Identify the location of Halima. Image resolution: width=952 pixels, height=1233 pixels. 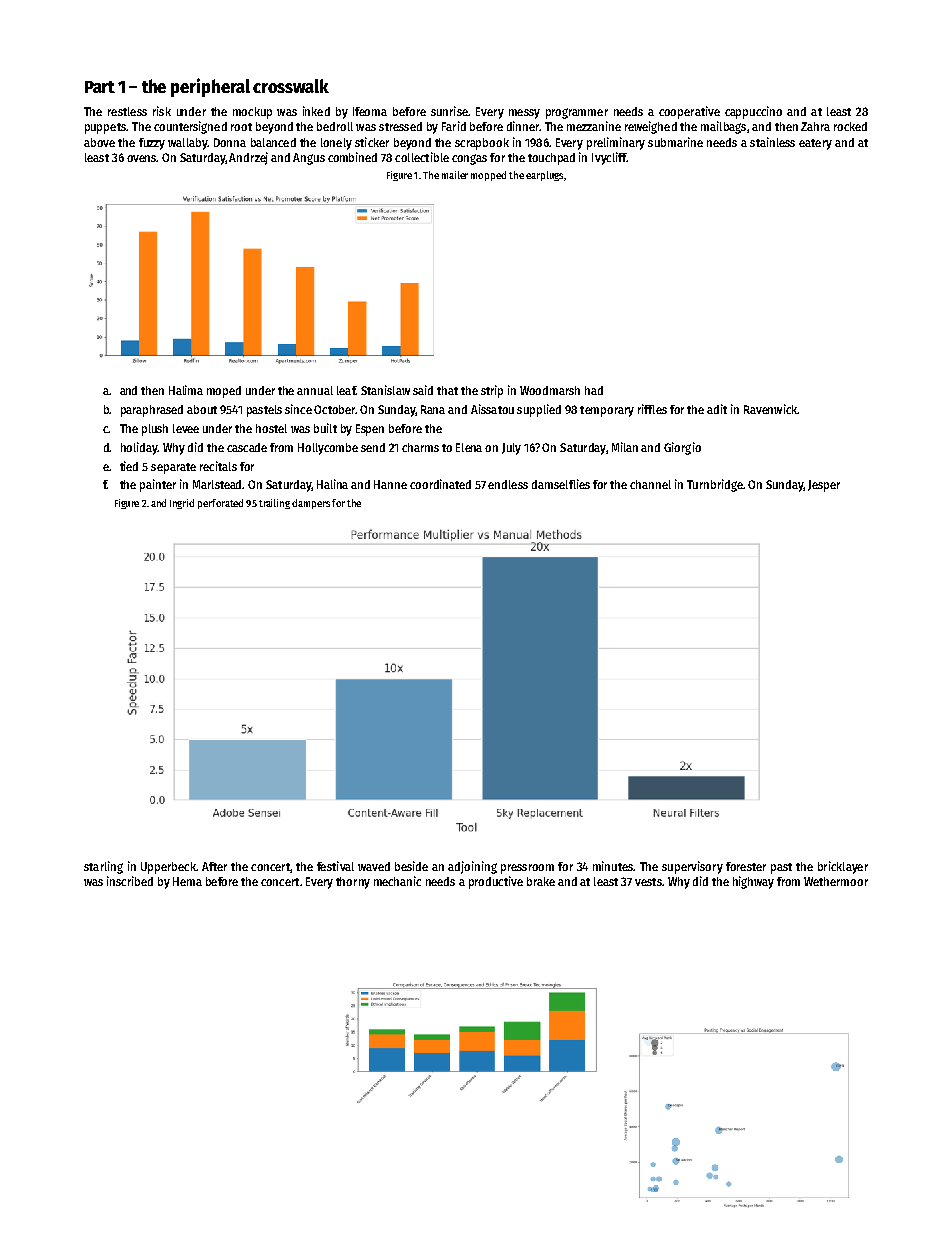
(186, 390).
